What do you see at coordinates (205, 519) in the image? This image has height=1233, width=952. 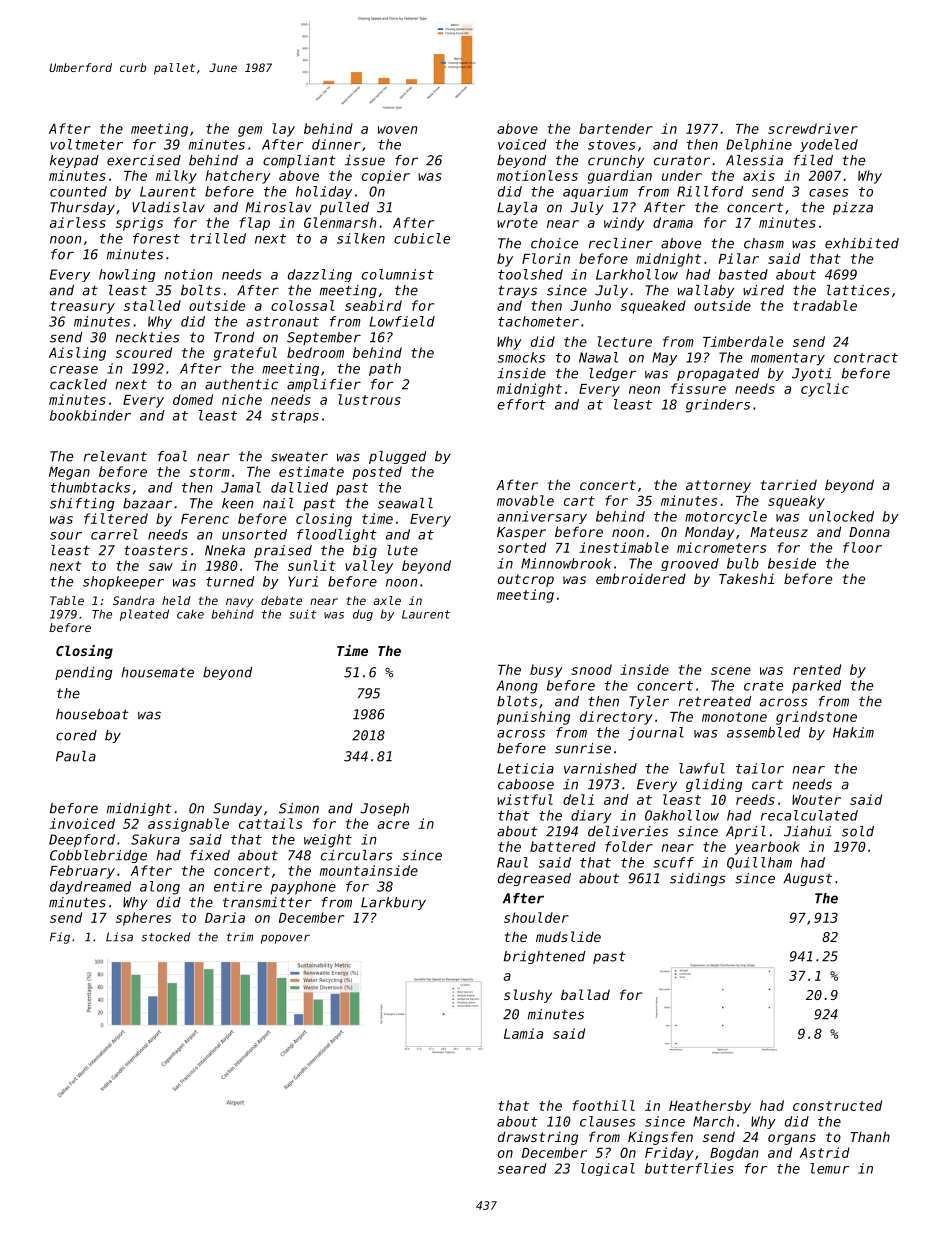 I see `Ferenc` at bounding box center [205, 519].
